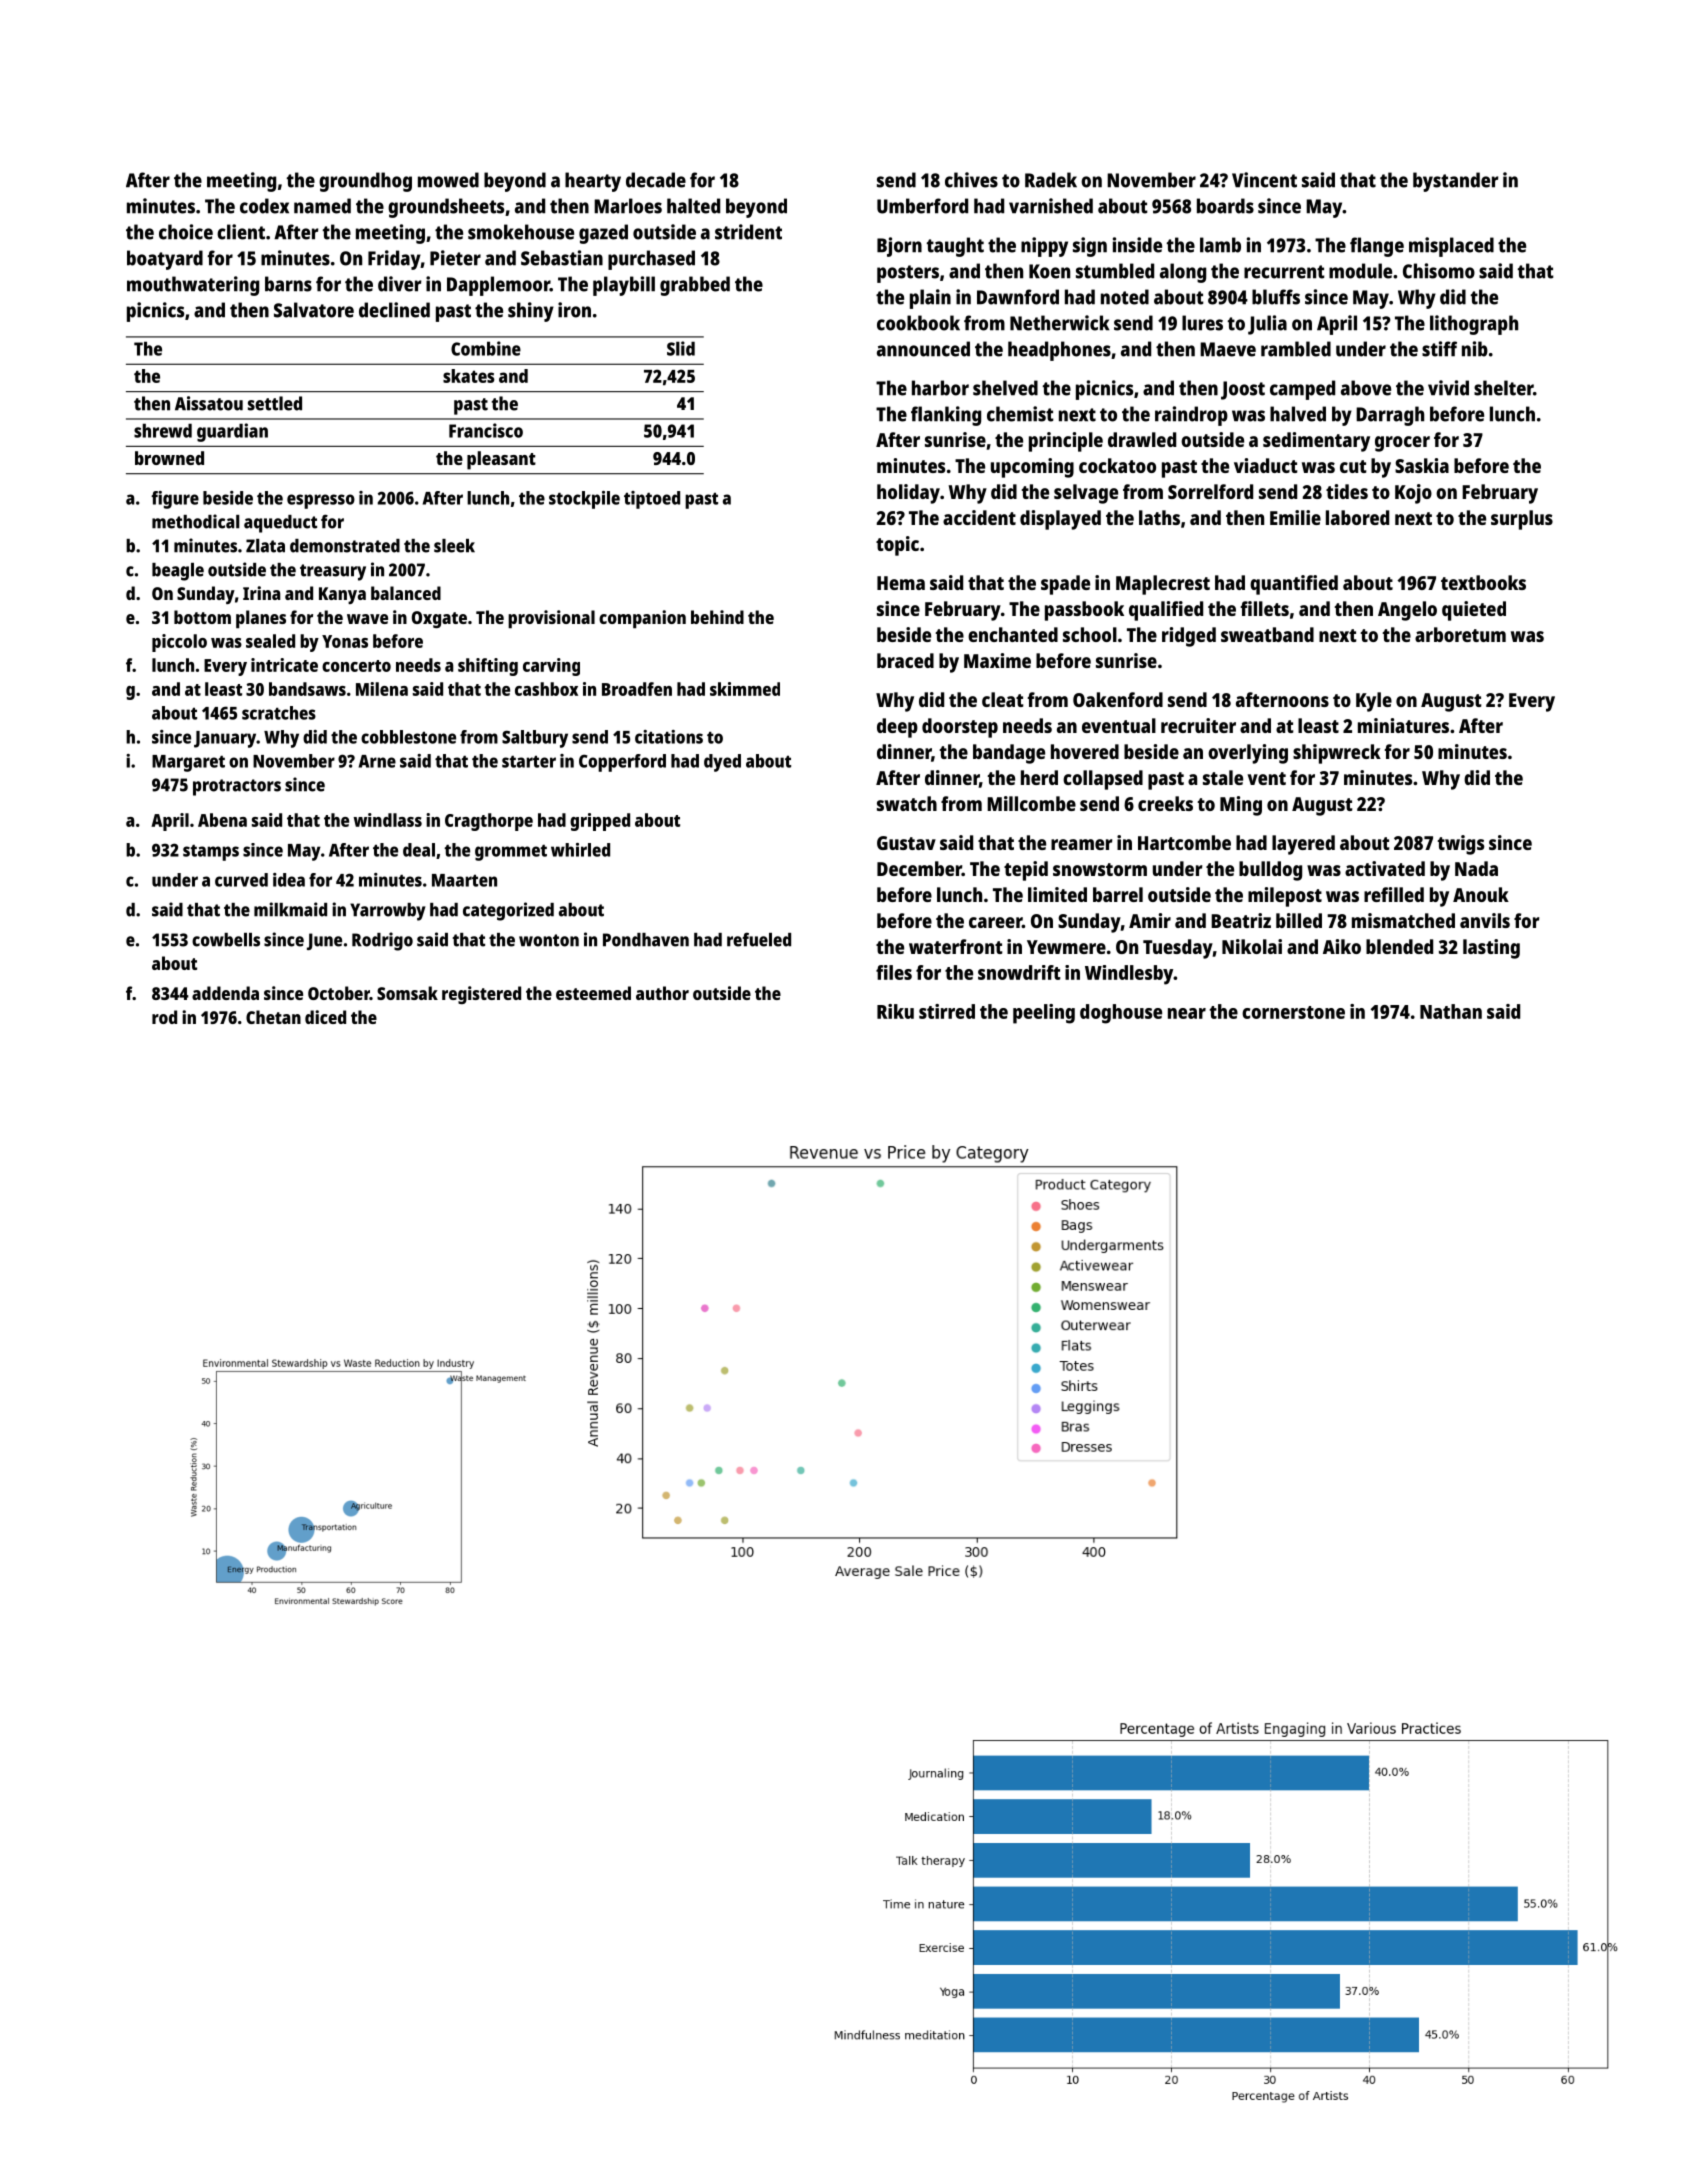  What do you see at coordinates (1003, 699) in the image?
I see `cleat` at bounding box center [1003, 699].
